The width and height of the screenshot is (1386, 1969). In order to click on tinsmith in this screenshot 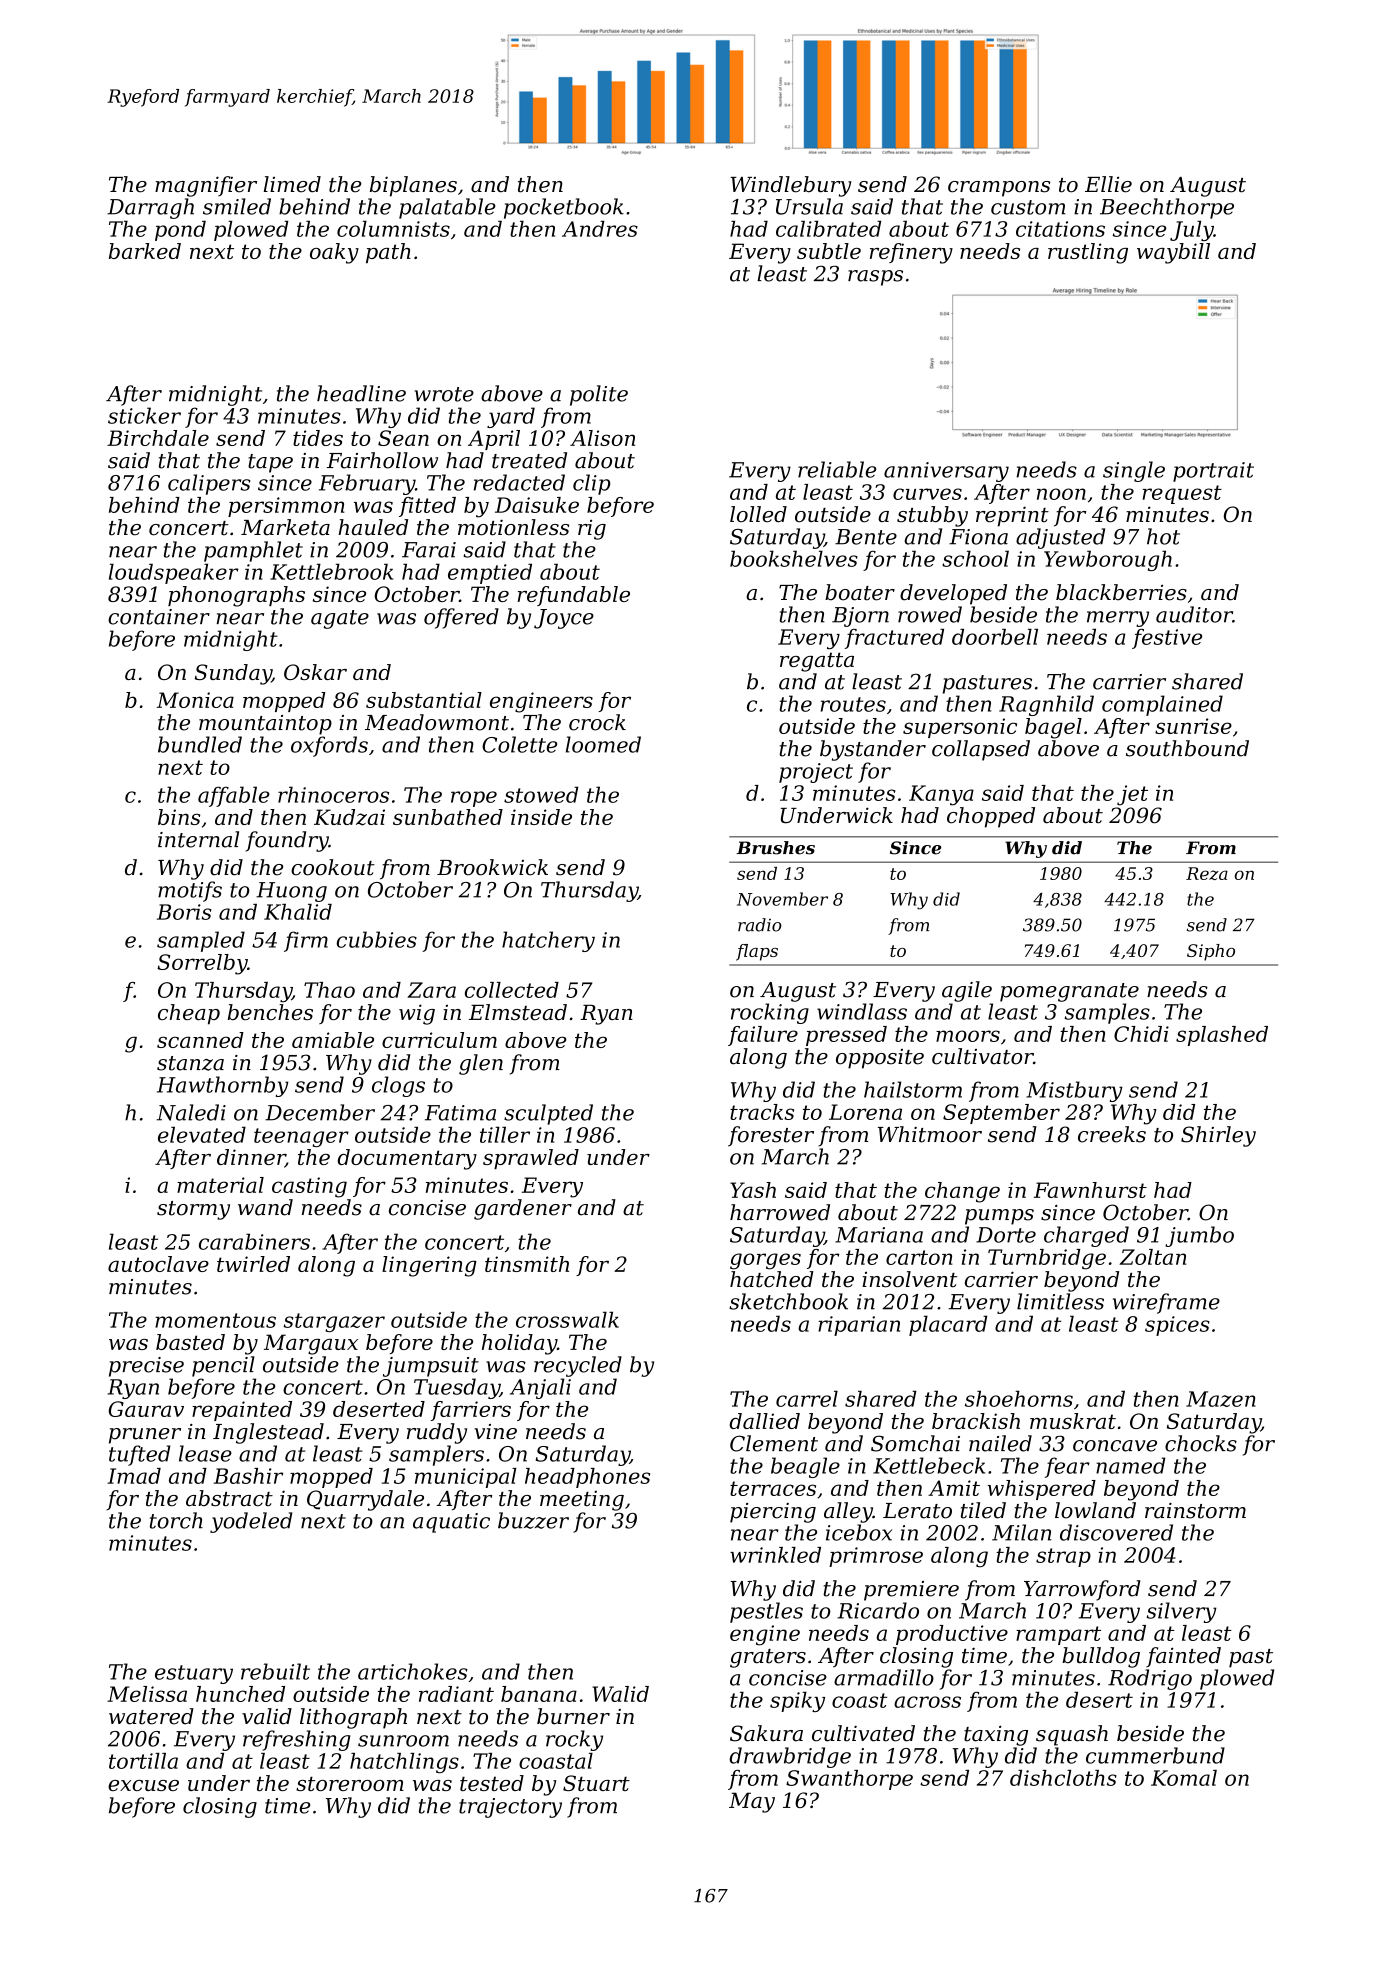, I will do `click(527, 1264)`.
